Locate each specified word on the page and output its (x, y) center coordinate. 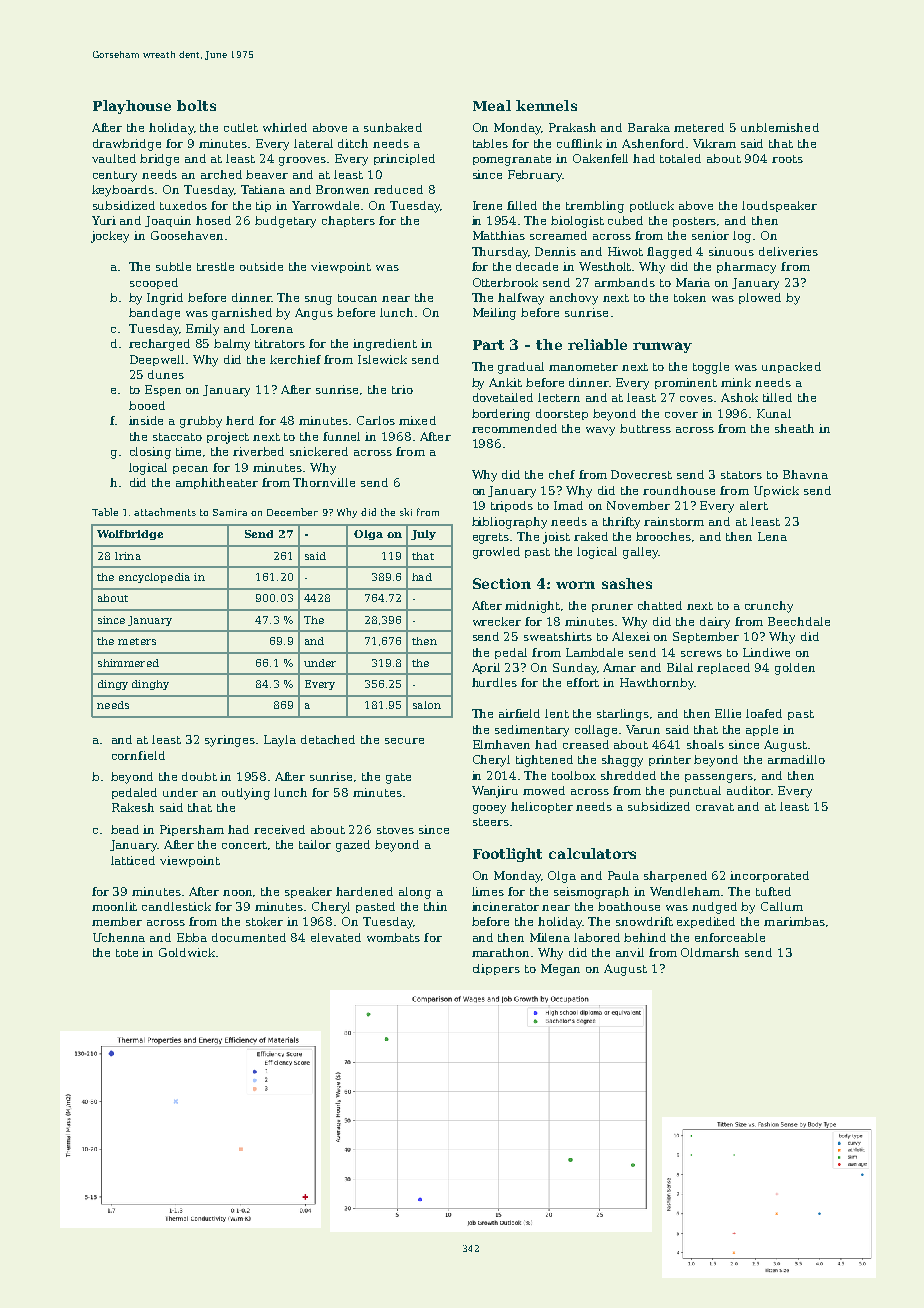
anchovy (574, 299)
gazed (353, 846)
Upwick (776, 491)
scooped (154, 283)
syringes (231, 741)
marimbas (794, 921)
